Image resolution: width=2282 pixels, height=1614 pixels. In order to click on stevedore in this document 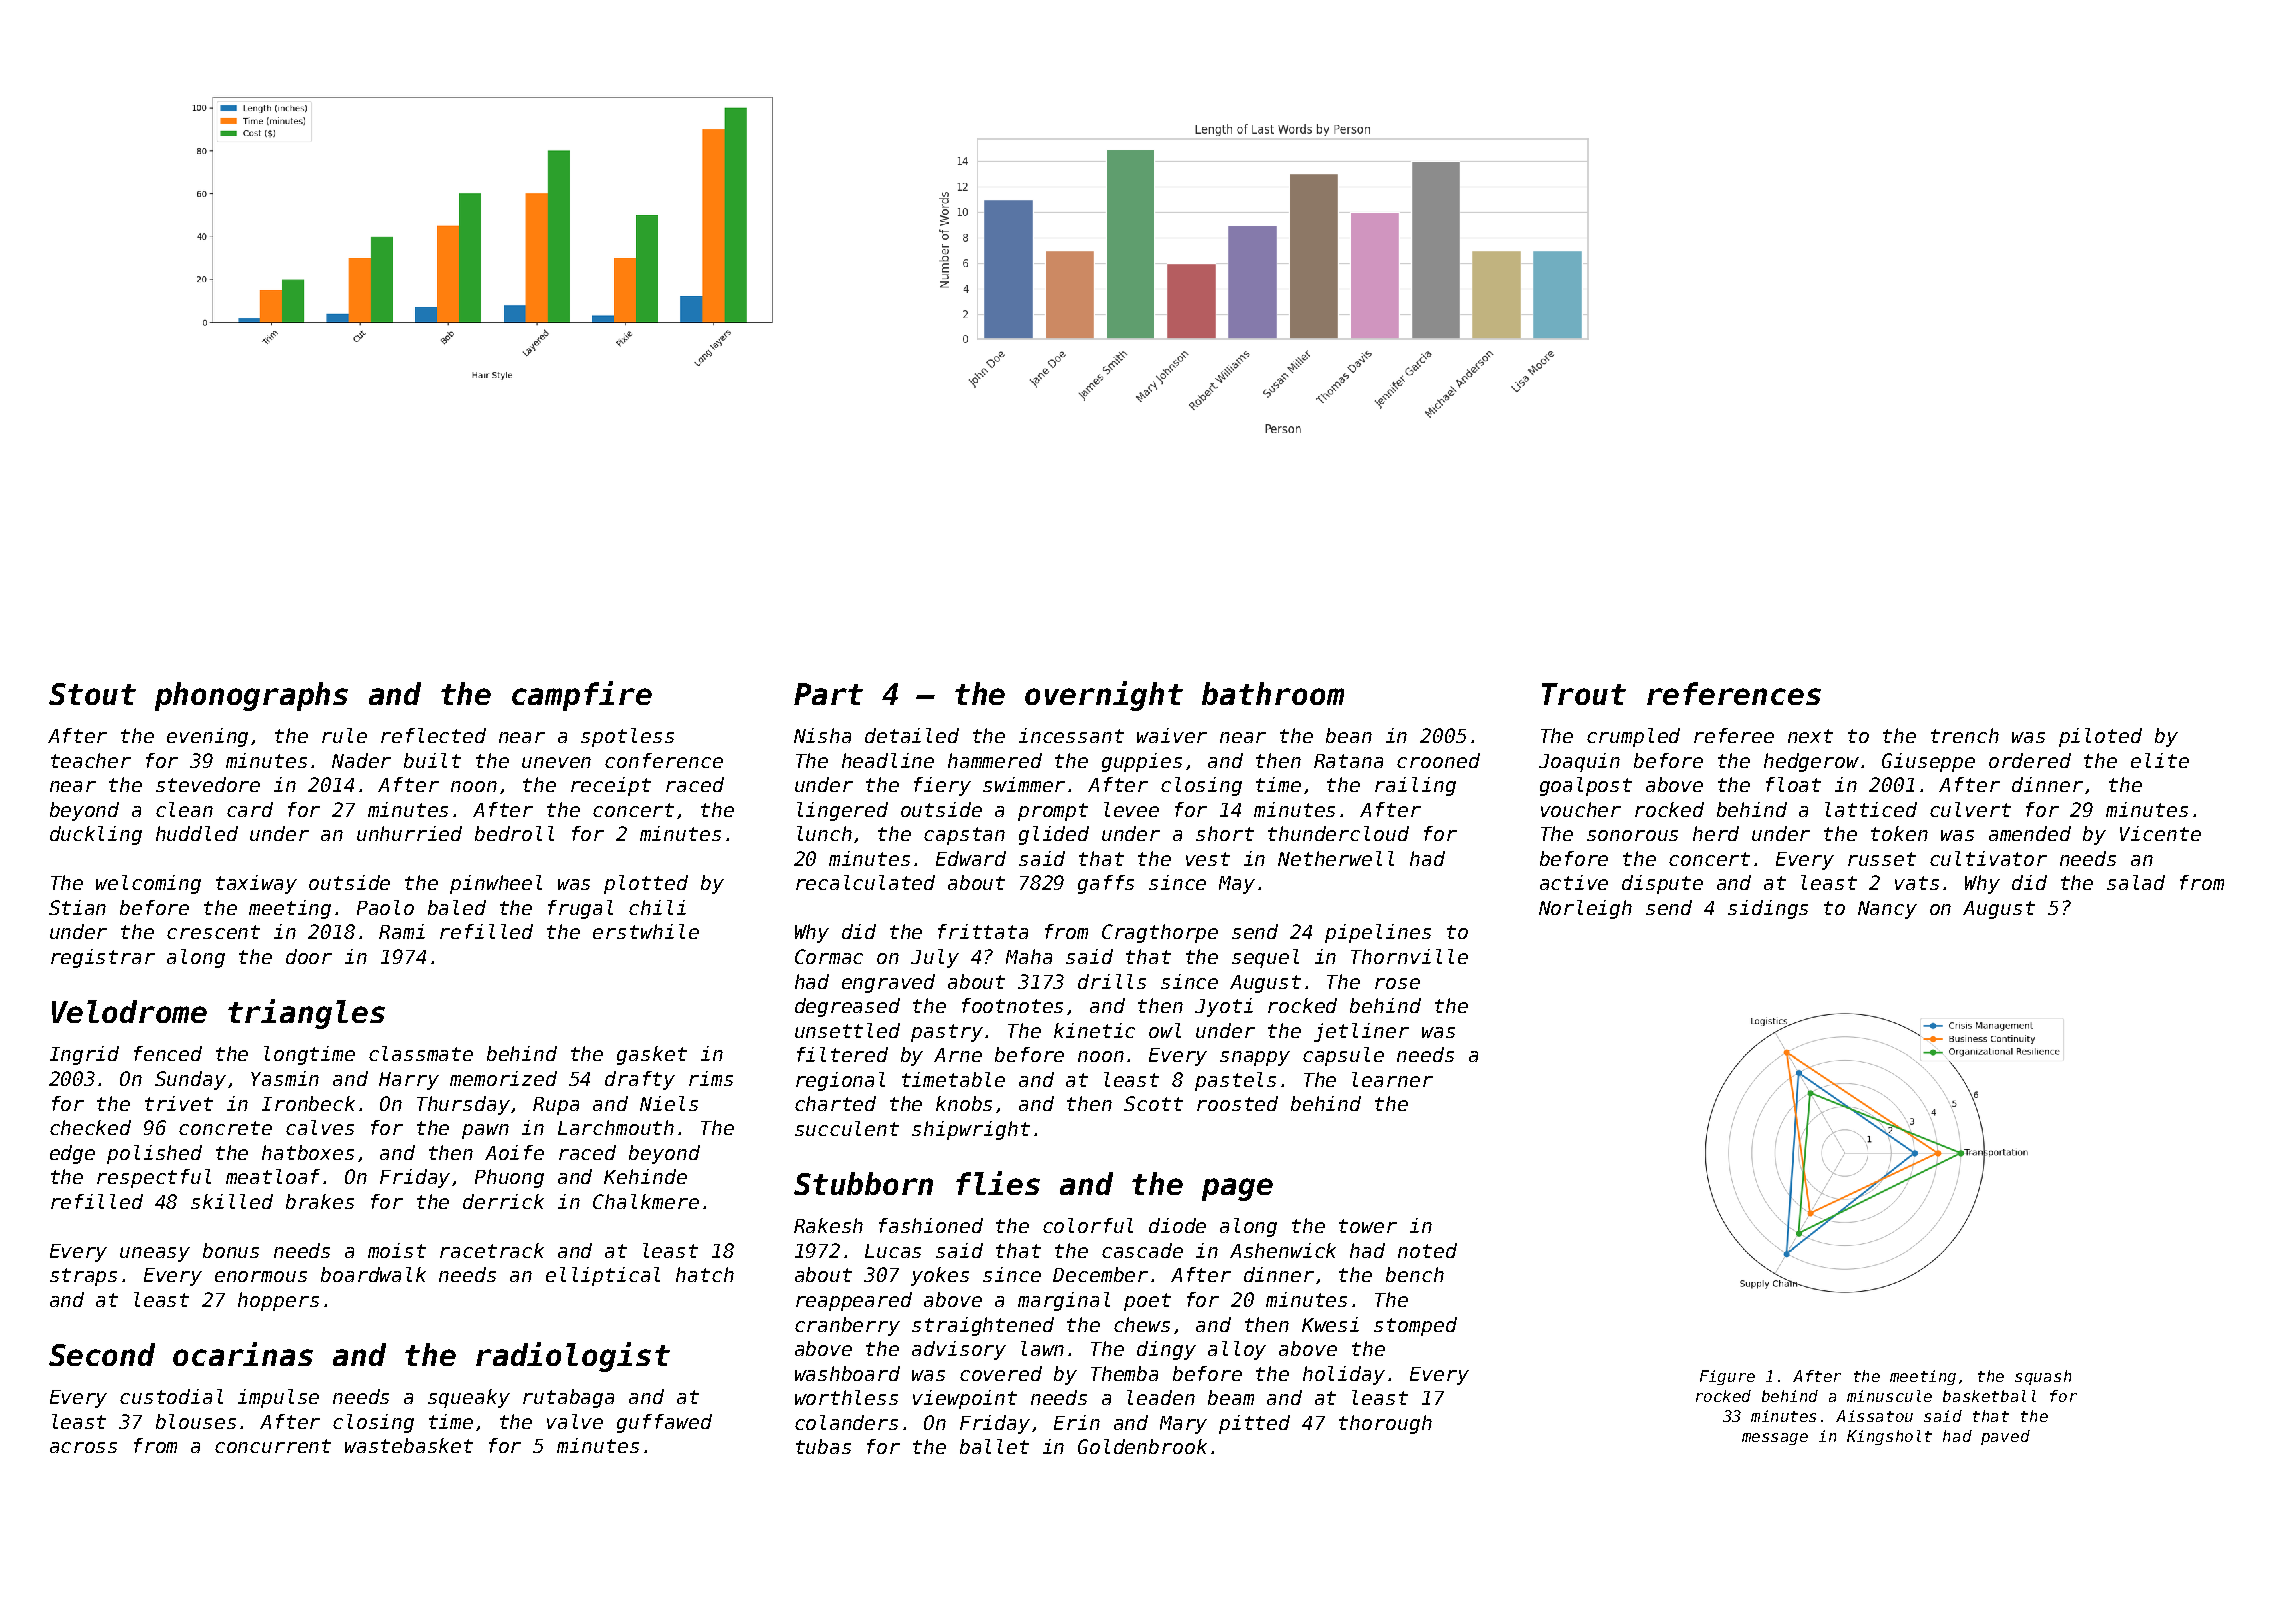, I will do `click(208, 784)`.
